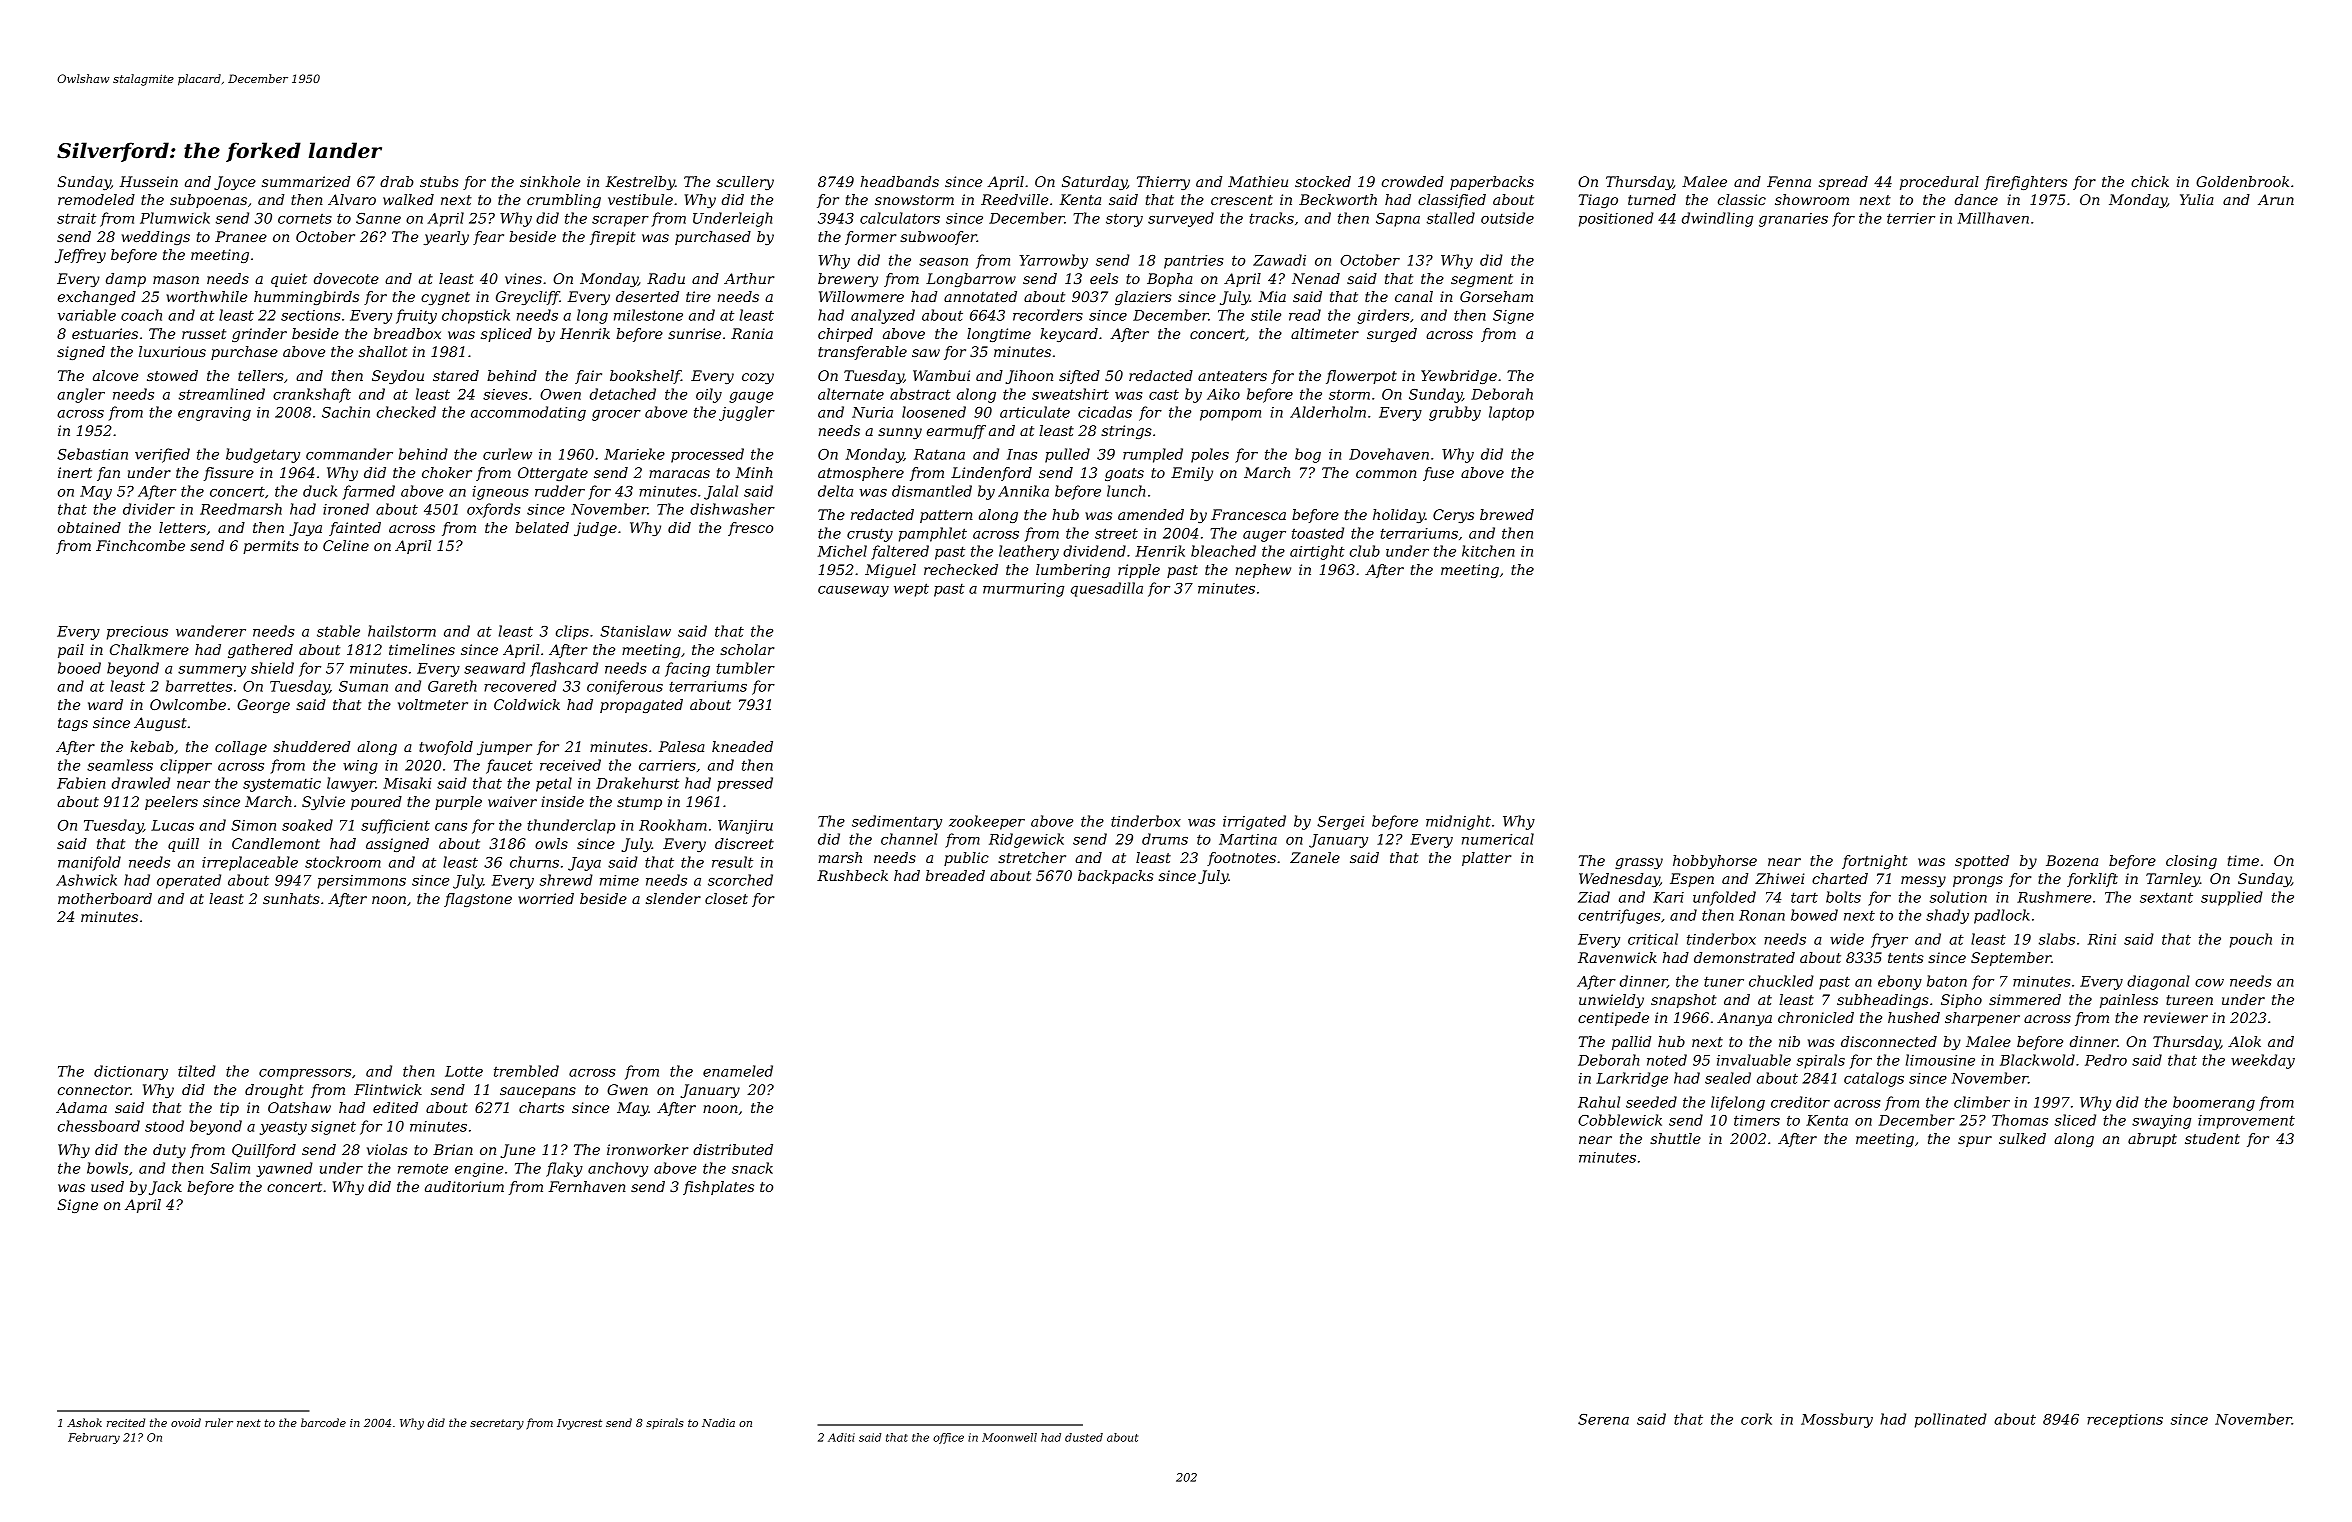 This screenshot has height=1522, width=2352. I want to click on receptions, so click(2125, 1421).
